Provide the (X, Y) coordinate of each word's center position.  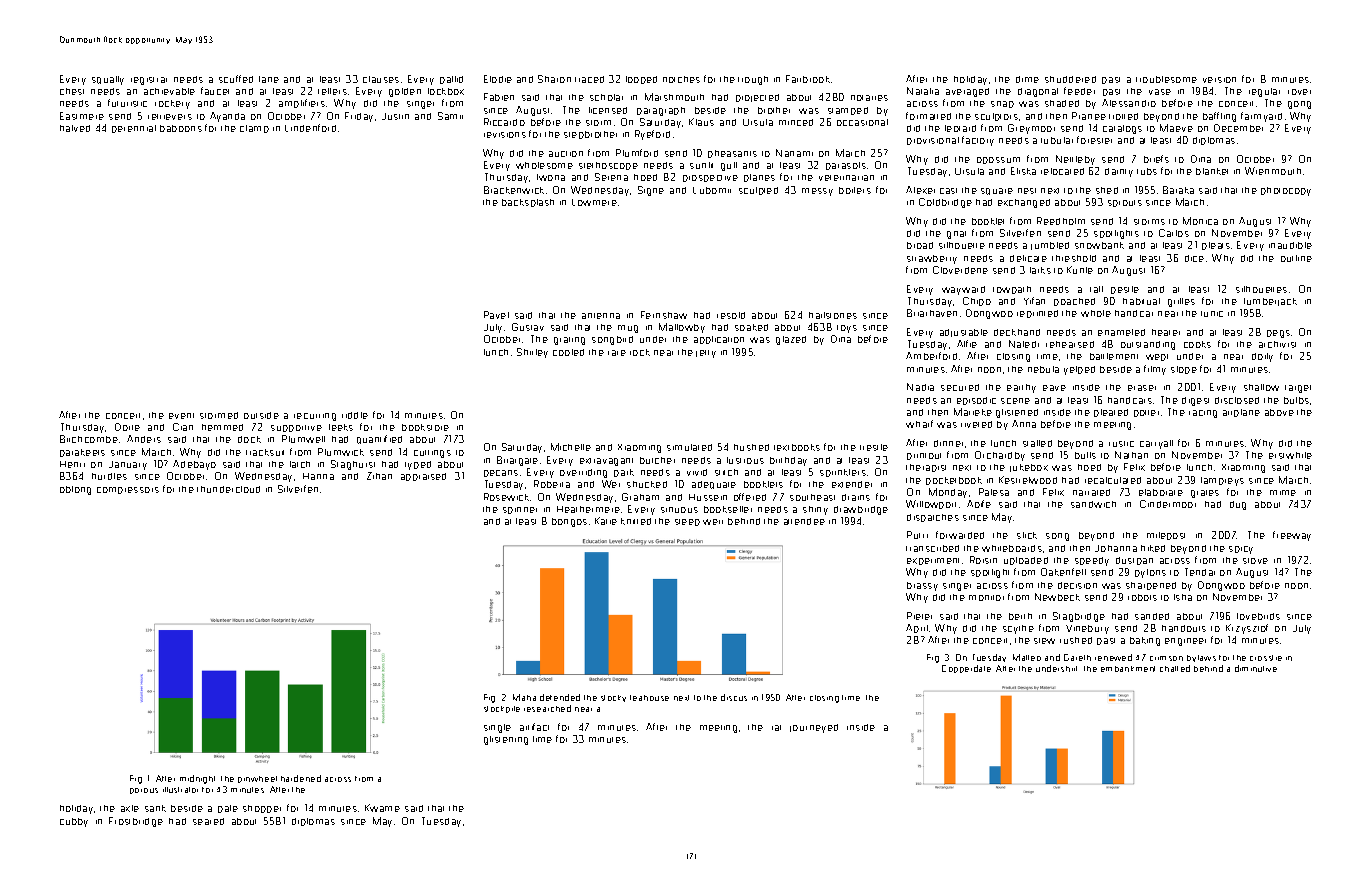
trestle (874, 447)
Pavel (496, 315)
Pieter (919, 616)
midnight (197, 779)
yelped (1079, 370)
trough (753, 80)
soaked (751, 327)
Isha (1183, 597)
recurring (315, 417)
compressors (128, 490)
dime (1027, 79)
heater (1166, 332)
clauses (381, 79)
